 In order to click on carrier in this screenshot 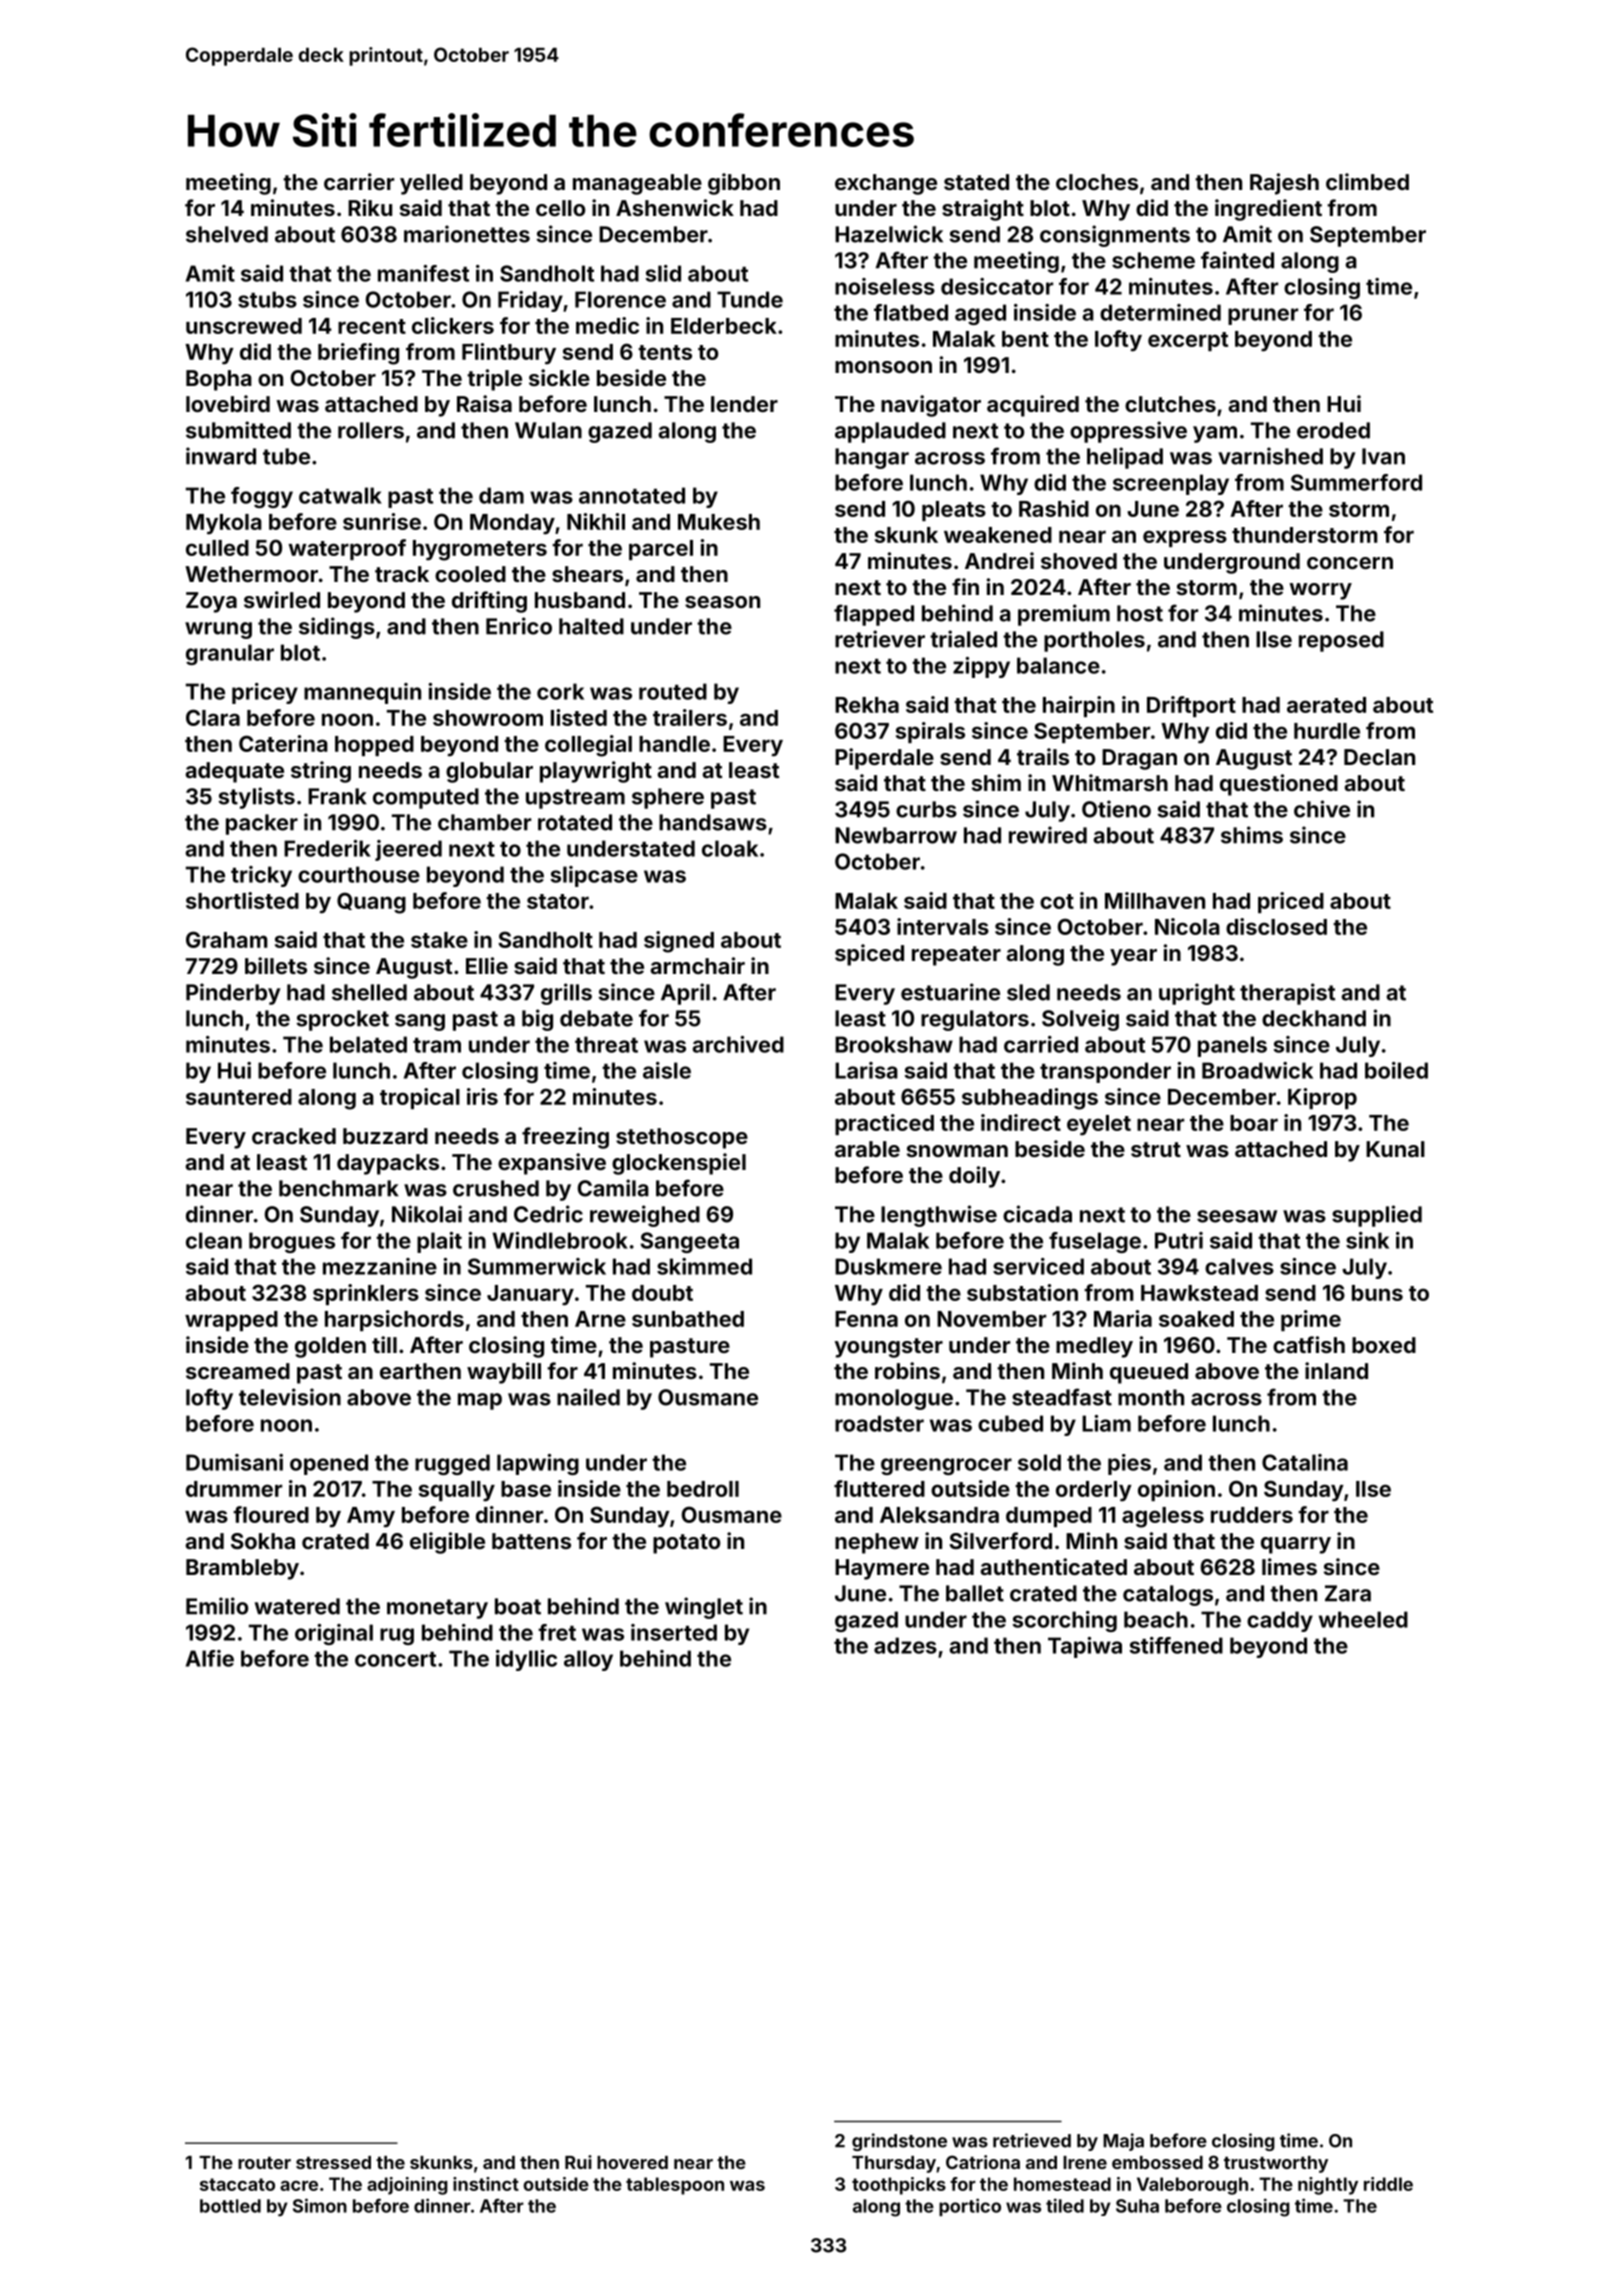, I will do `click(359, 181)`.
